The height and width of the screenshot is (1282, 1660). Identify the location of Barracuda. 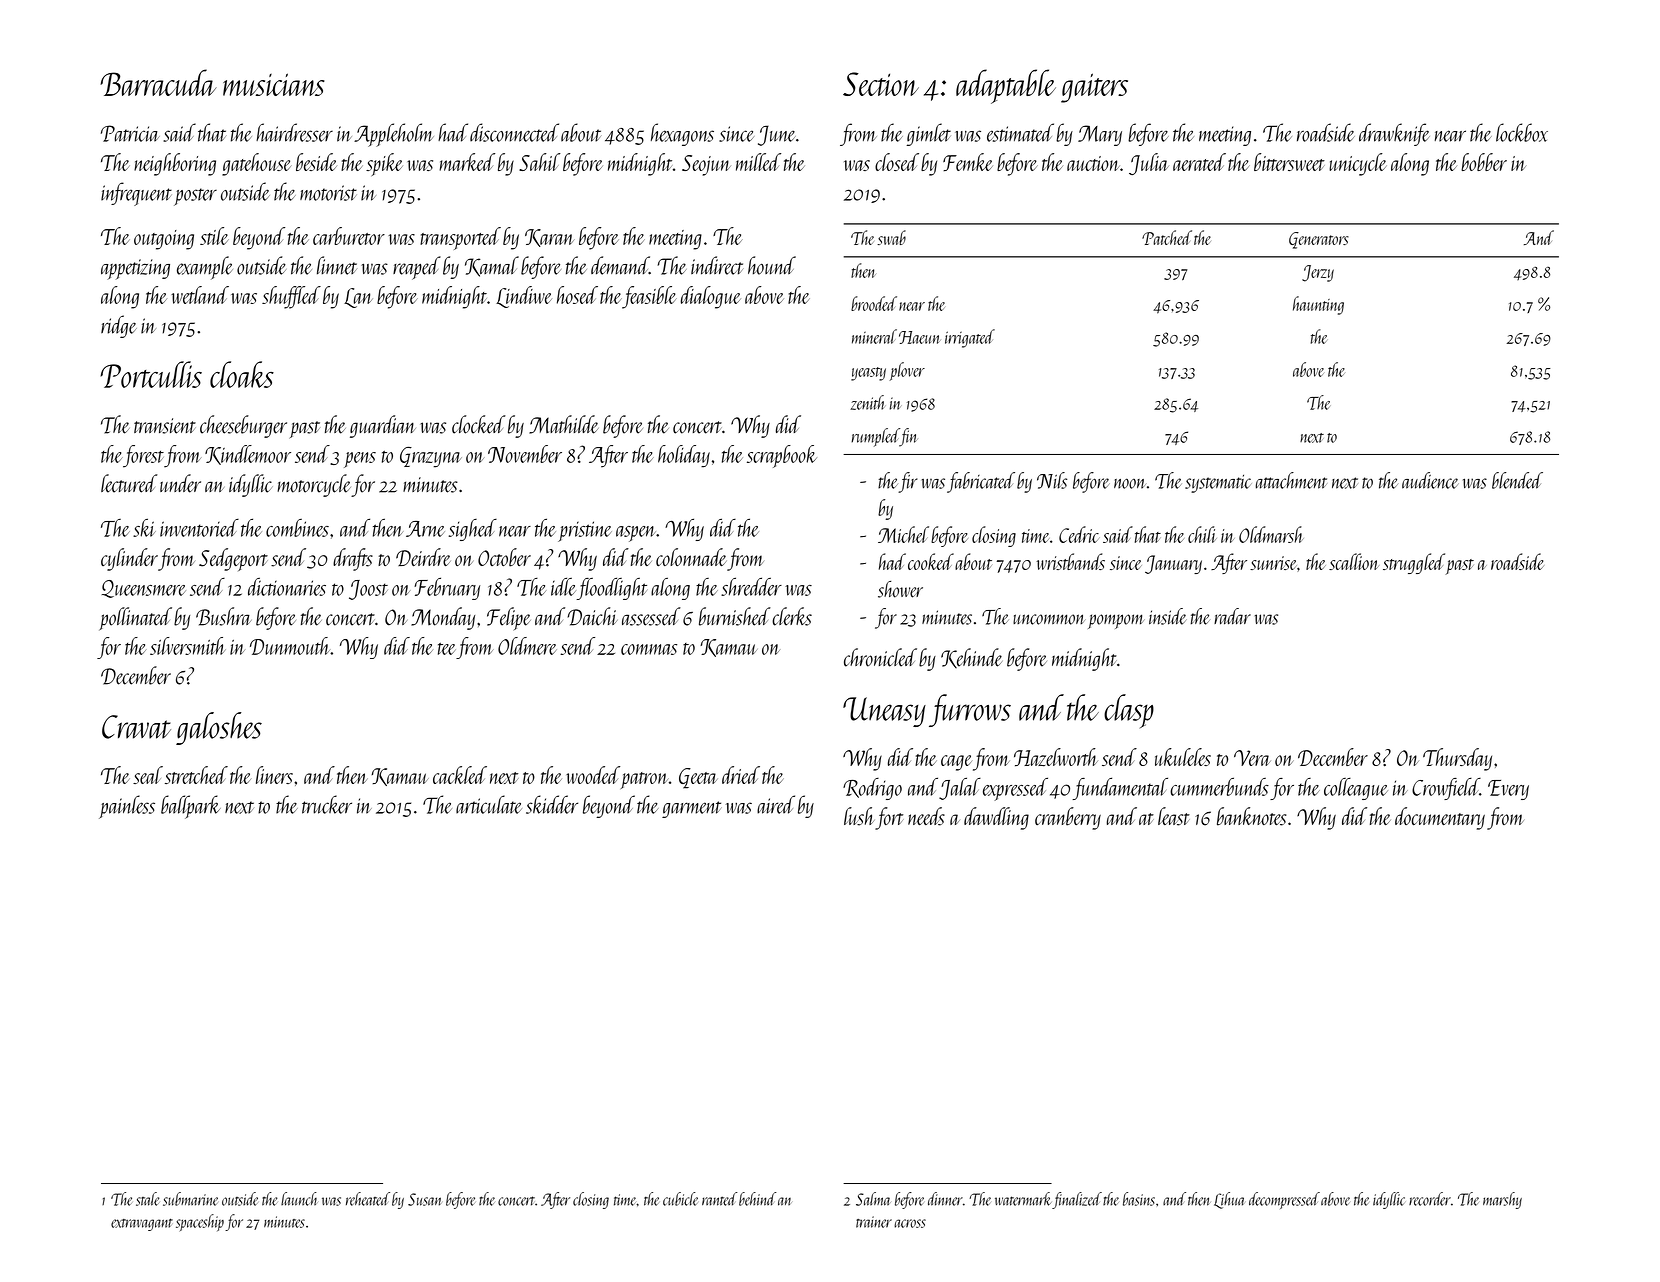
(158, 82).
